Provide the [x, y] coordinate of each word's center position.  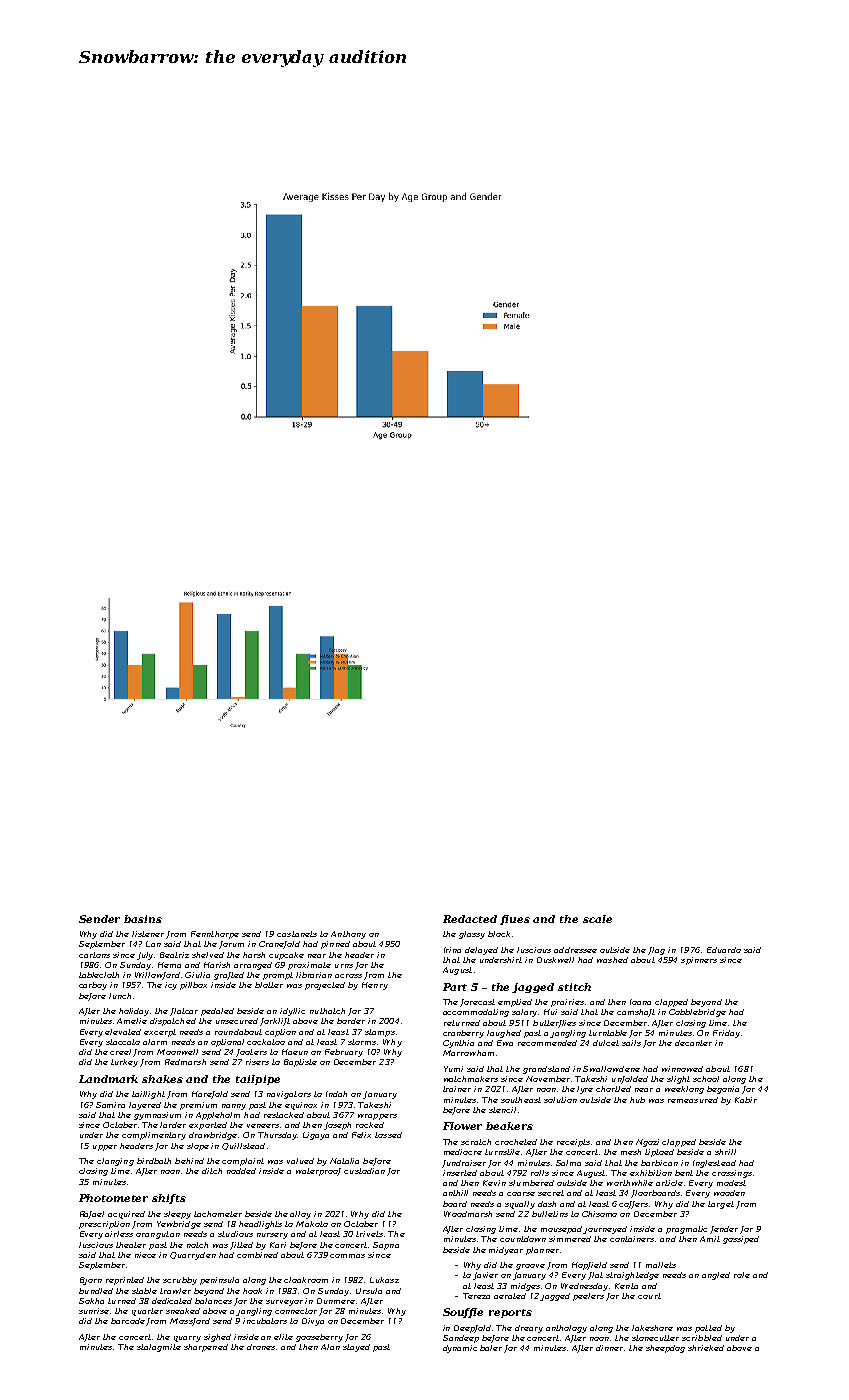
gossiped [741, 1240]
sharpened [206, 1348]
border [351, 1021]
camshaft [636, 1013]
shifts [169, 1199]
